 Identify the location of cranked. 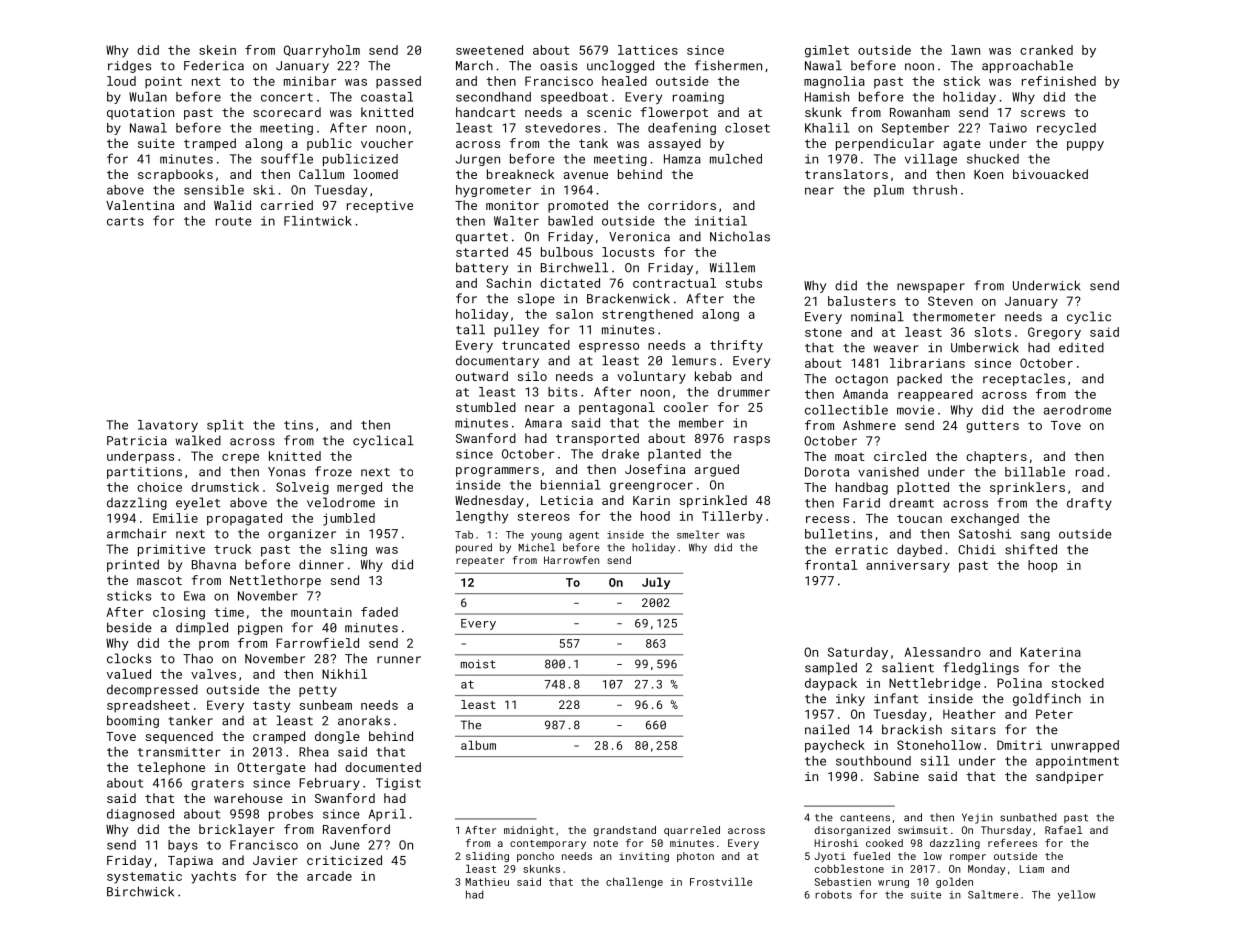
(1046, 50).
